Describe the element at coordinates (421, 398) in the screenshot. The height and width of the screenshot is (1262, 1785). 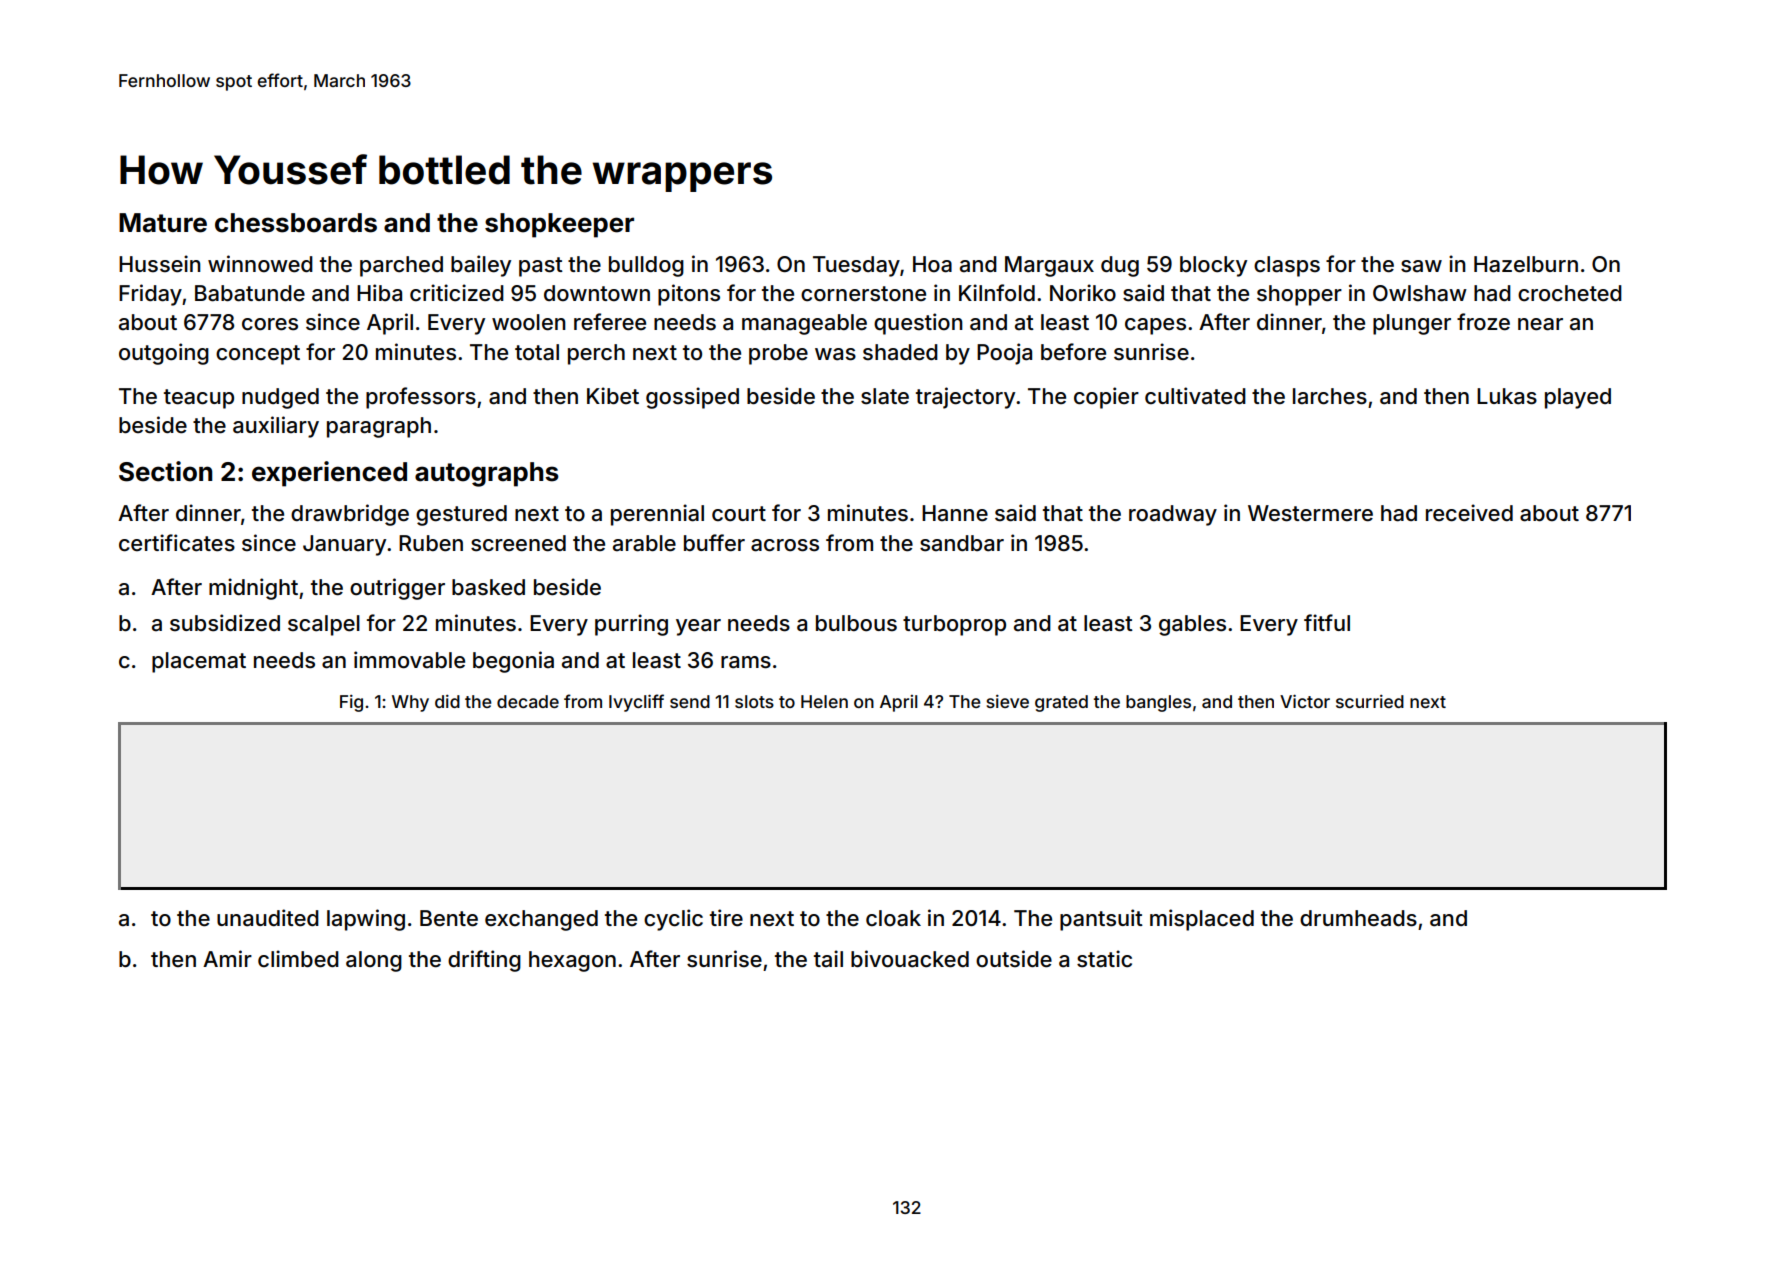
I see `professors` at that location.
